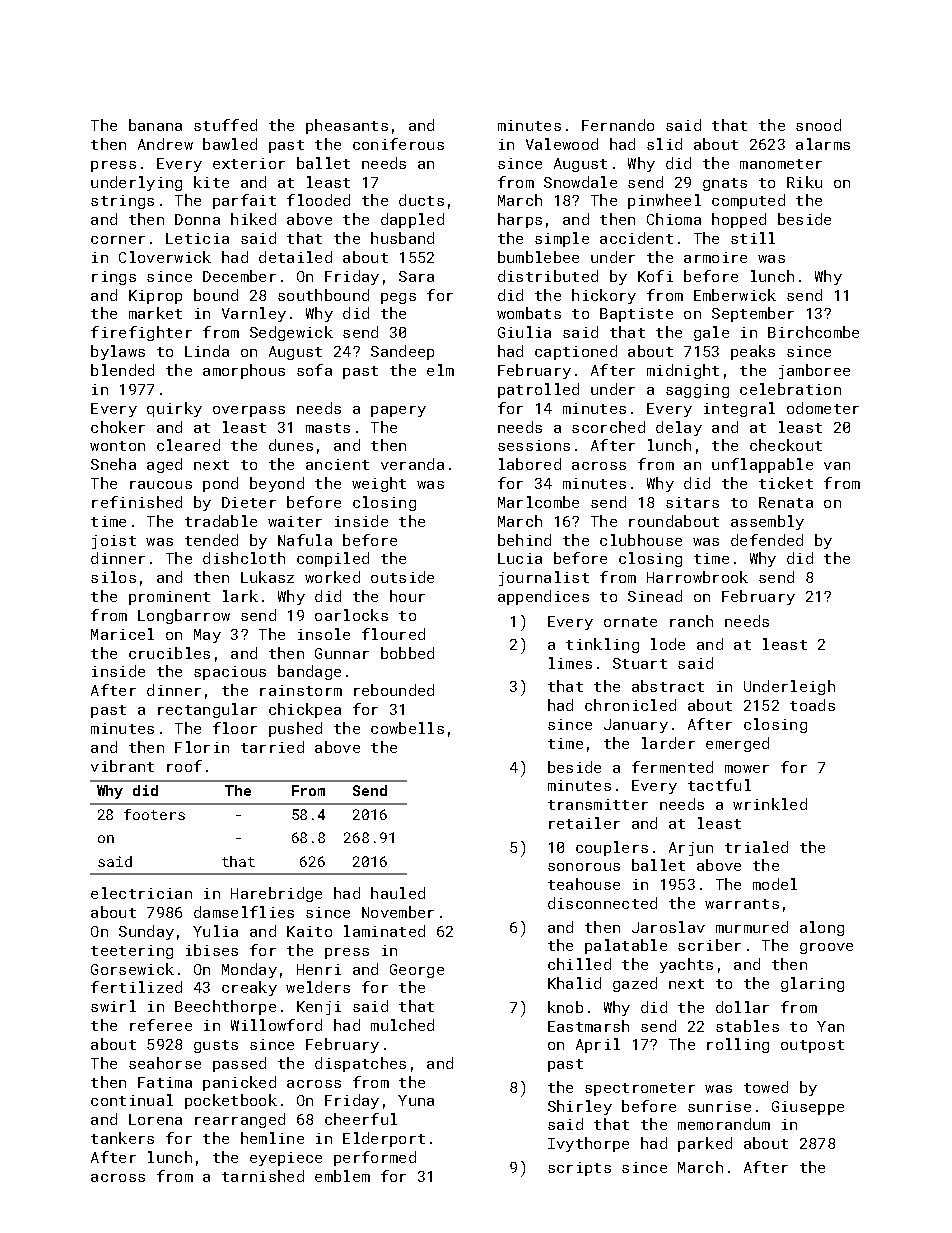 Image resolution: width=952 pixels, height=1233 pixels. I want to click on warrants, so click(742, 904).
